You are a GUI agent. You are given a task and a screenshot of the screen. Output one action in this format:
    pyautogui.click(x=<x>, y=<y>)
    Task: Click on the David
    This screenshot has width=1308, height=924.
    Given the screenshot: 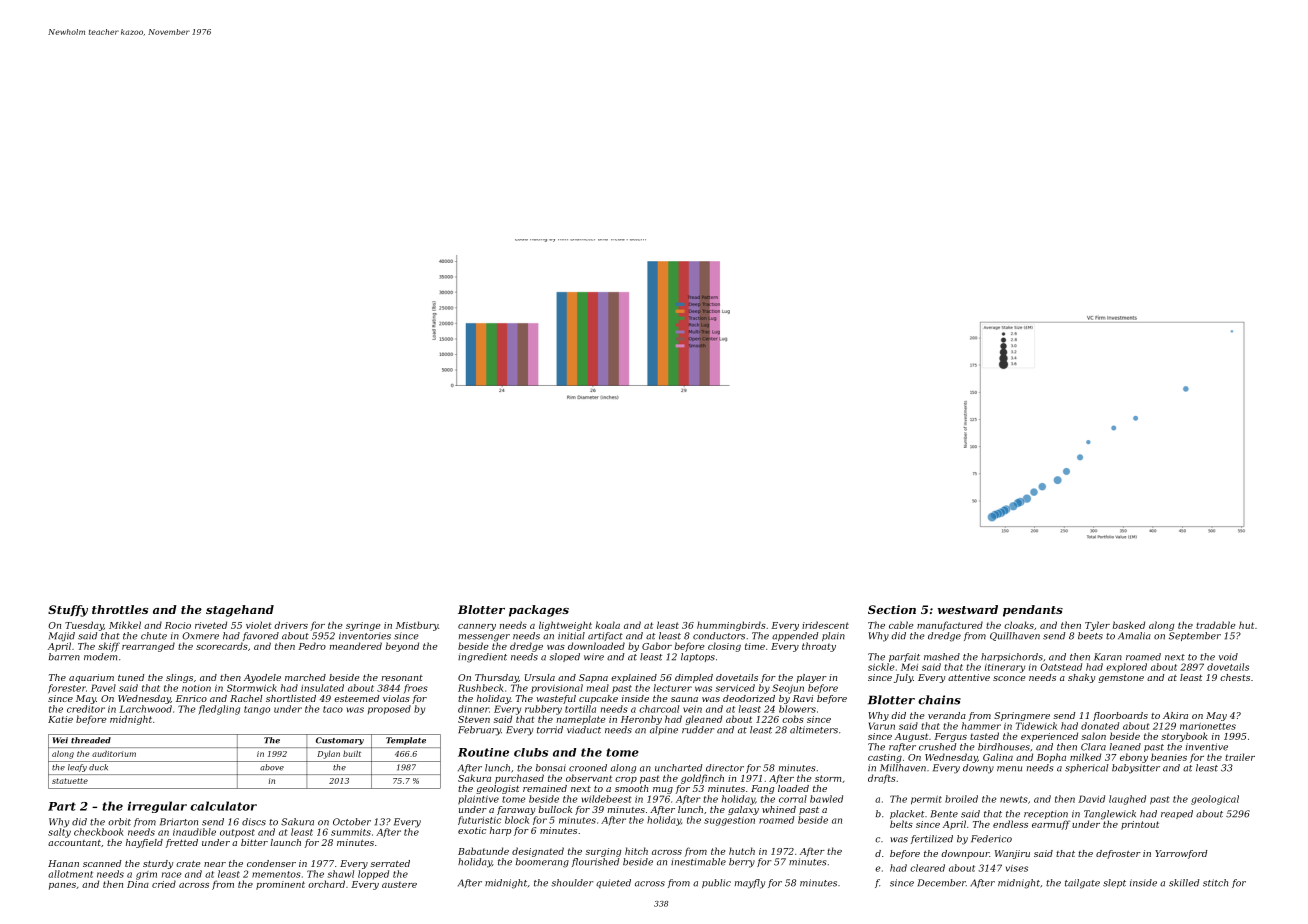 What is the action you would take?
    pyautogui.click(x=1091, y=799)
